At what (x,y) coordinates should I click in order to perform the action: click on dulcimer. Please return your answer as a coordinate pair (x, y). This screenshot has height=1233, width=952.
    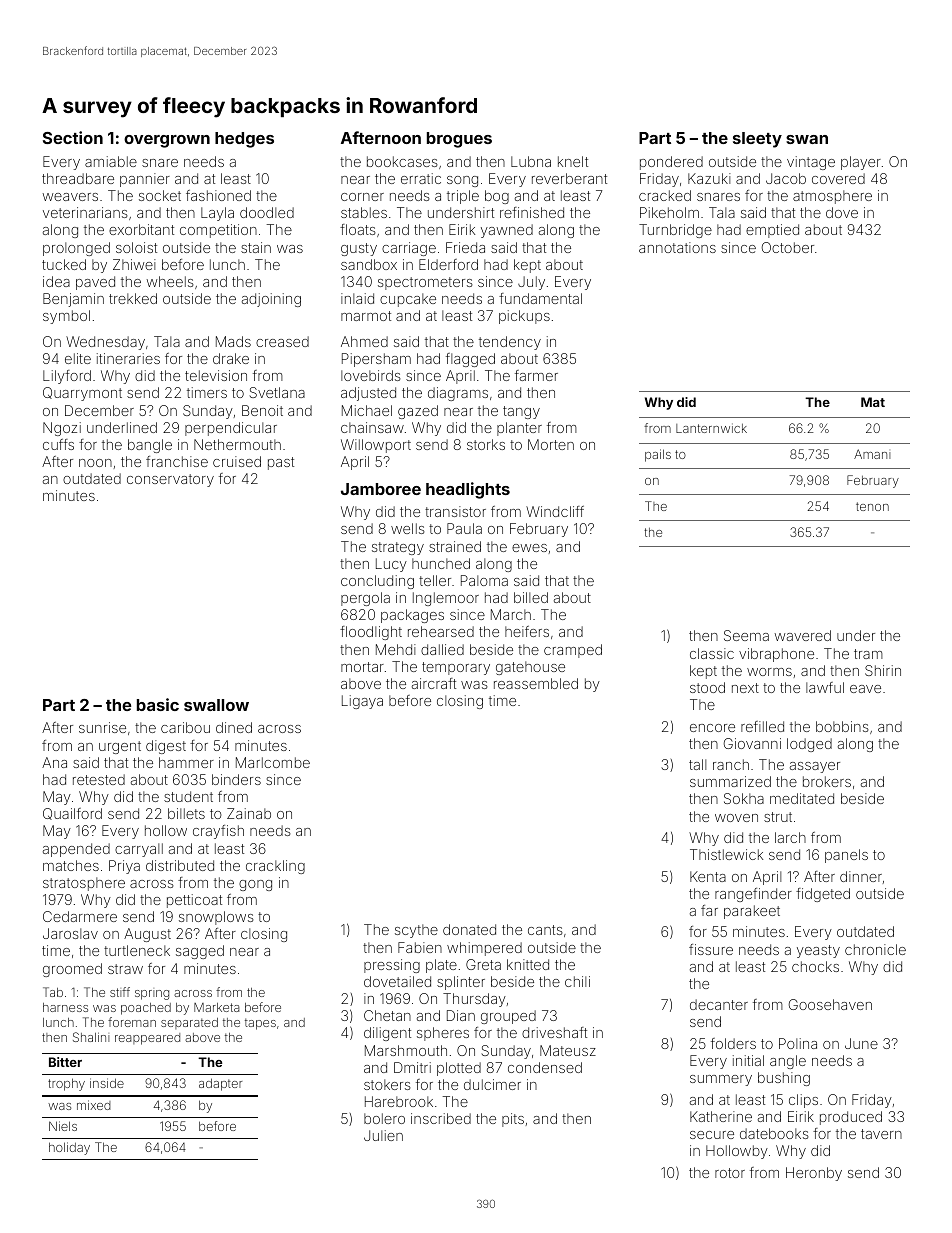
    Looking at the image, I should click on (492, 1084).
